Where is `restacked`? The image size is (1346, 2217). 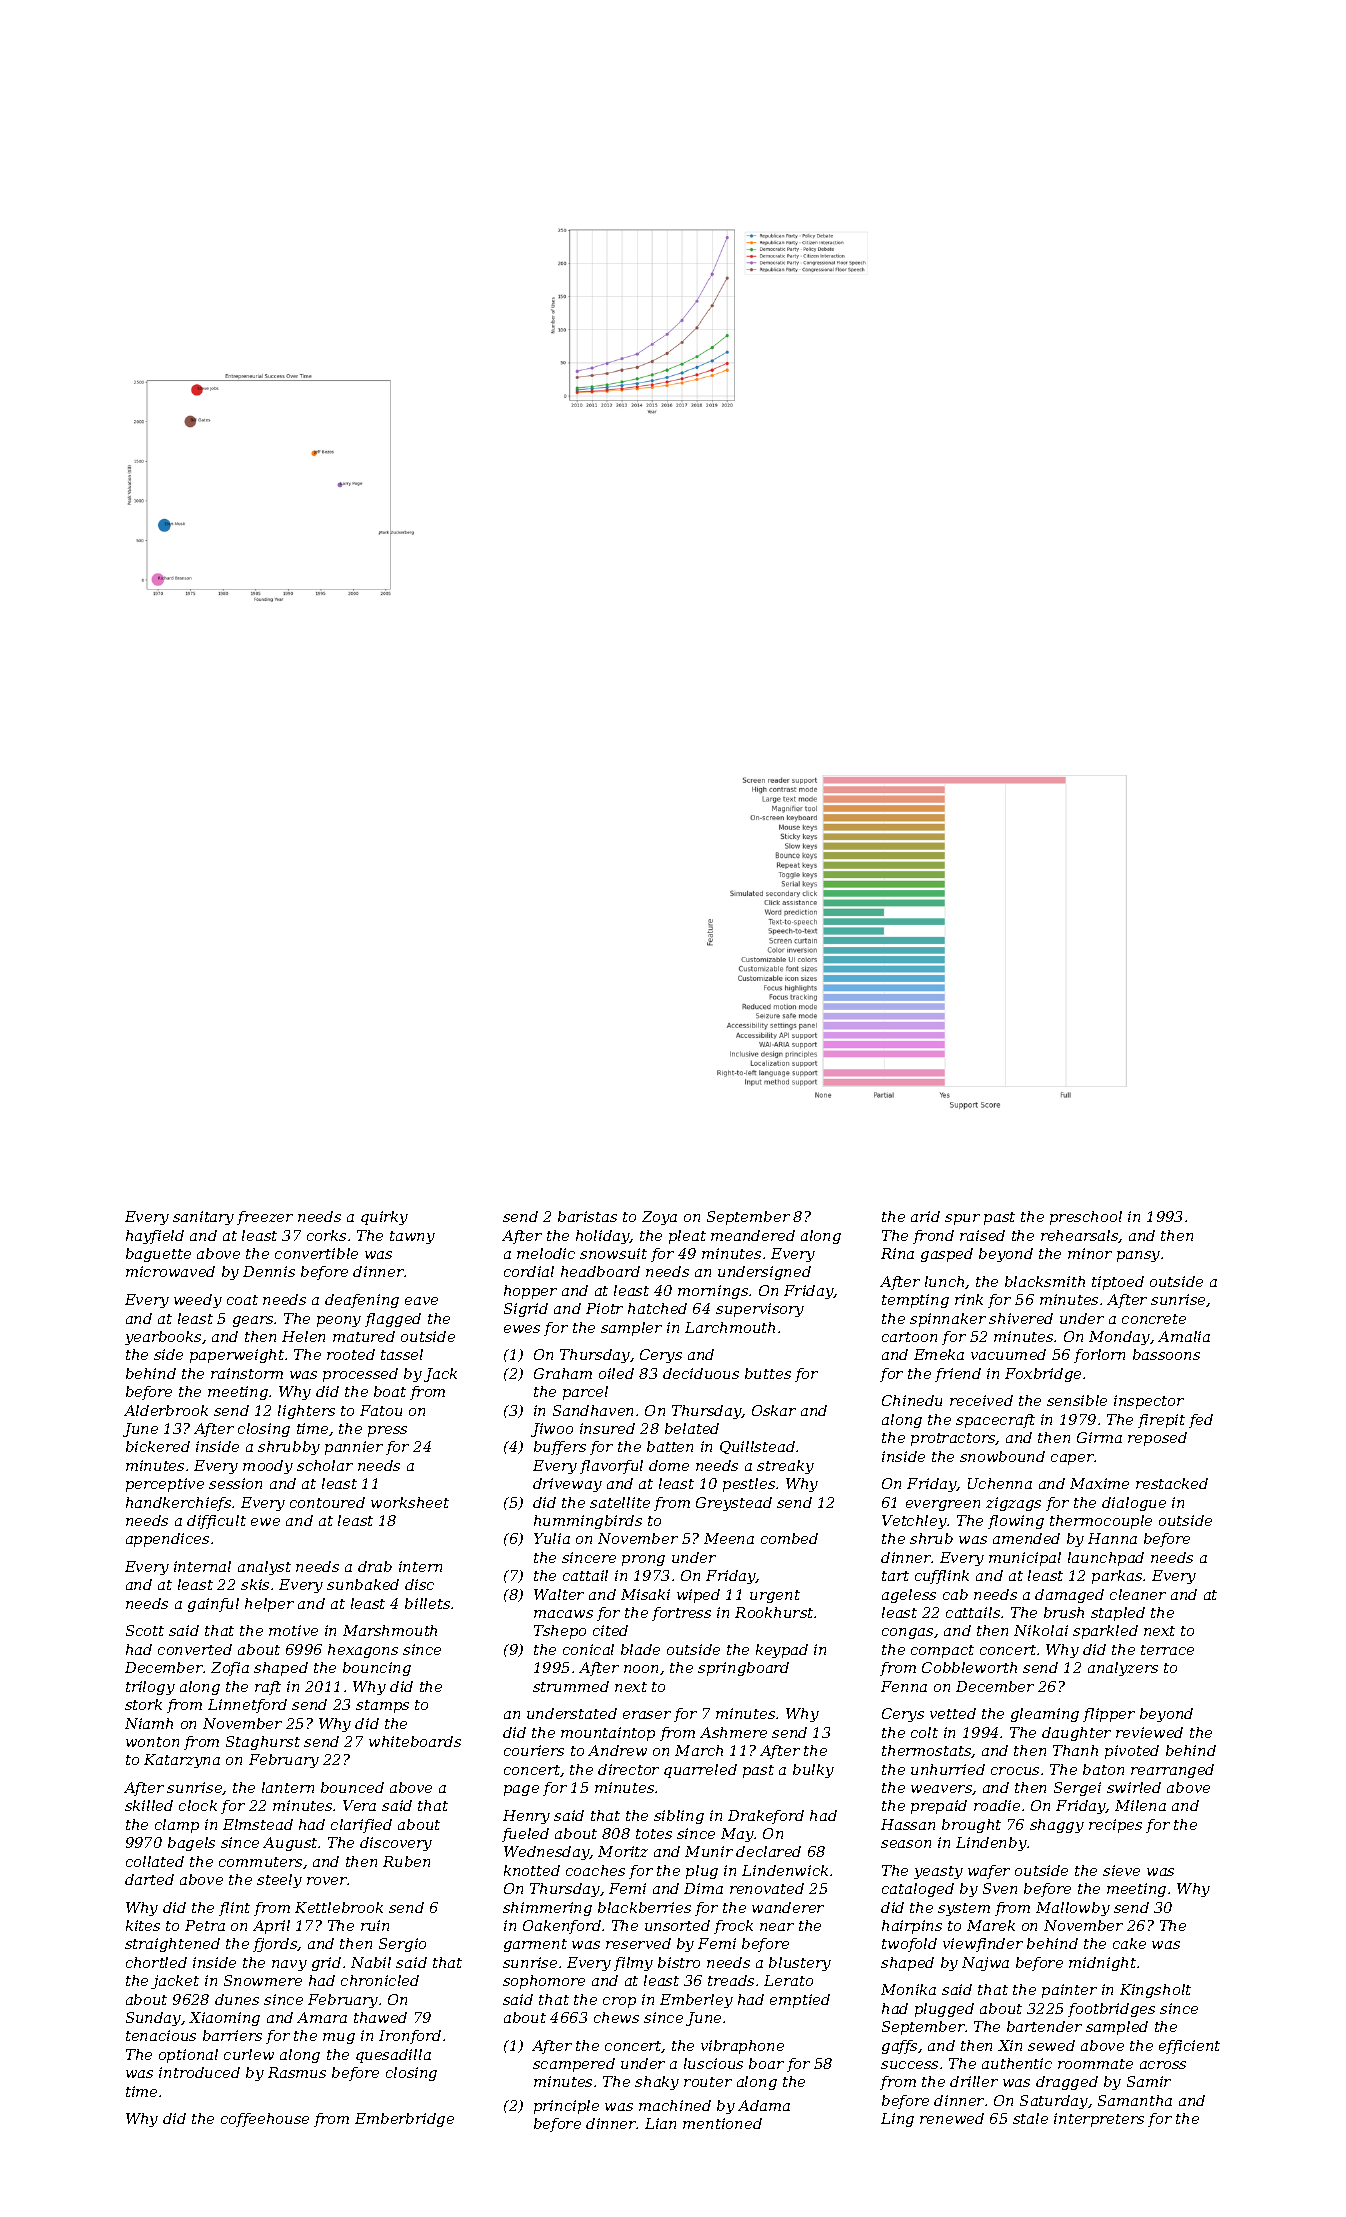 restacked is located at coordinates (1172, 1483).
